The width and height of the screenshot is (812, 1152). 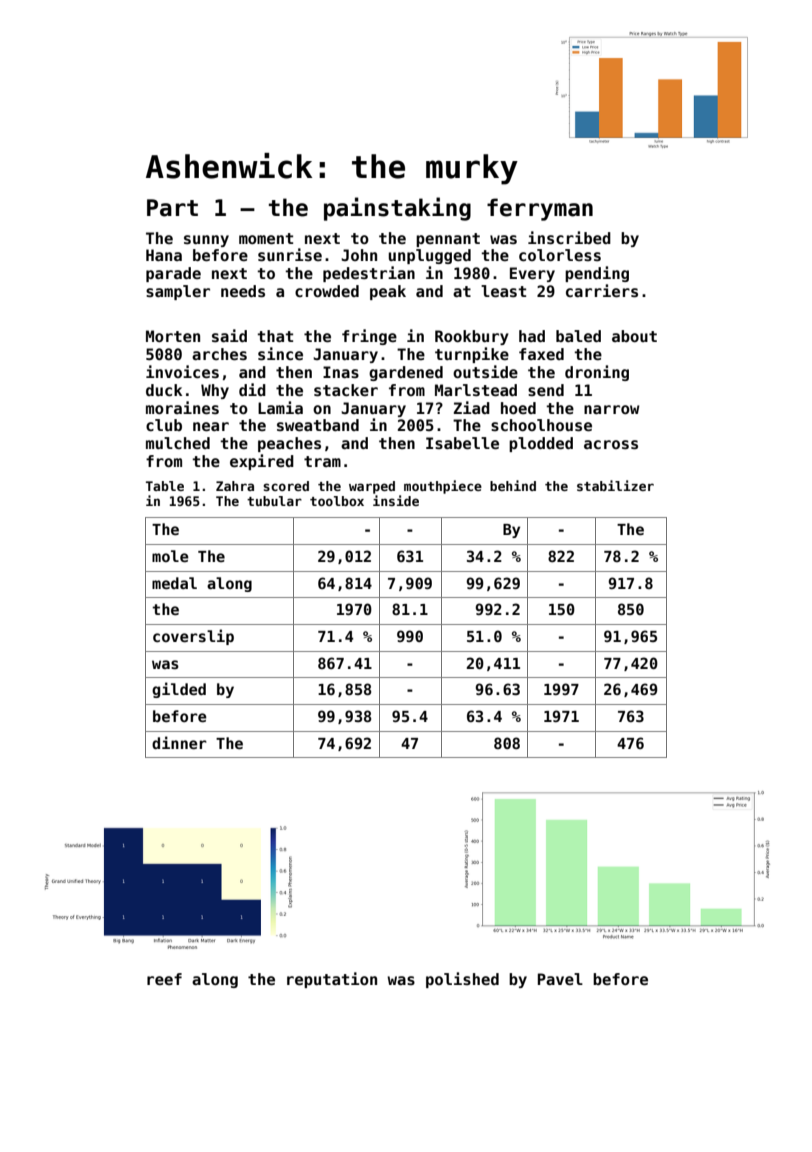 I want to click on Table, so click(x=165, y=486).
